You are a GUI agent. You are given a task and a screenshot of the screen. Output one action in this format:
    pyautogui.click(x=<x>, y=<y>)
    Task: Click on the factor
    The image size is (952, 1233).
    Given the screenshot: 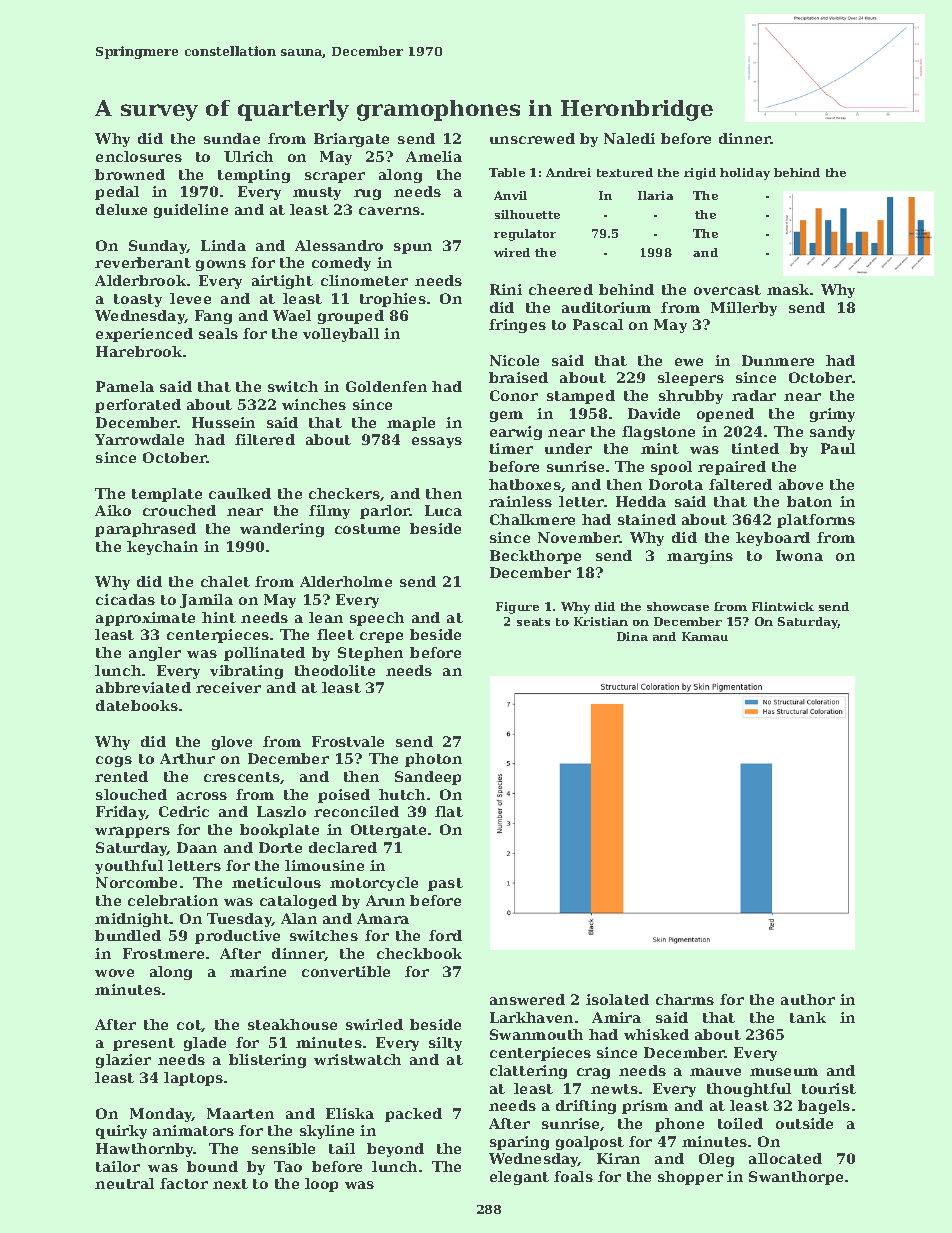 What is the action you would take?
    pyautogui.click(x=184, y=1183)
